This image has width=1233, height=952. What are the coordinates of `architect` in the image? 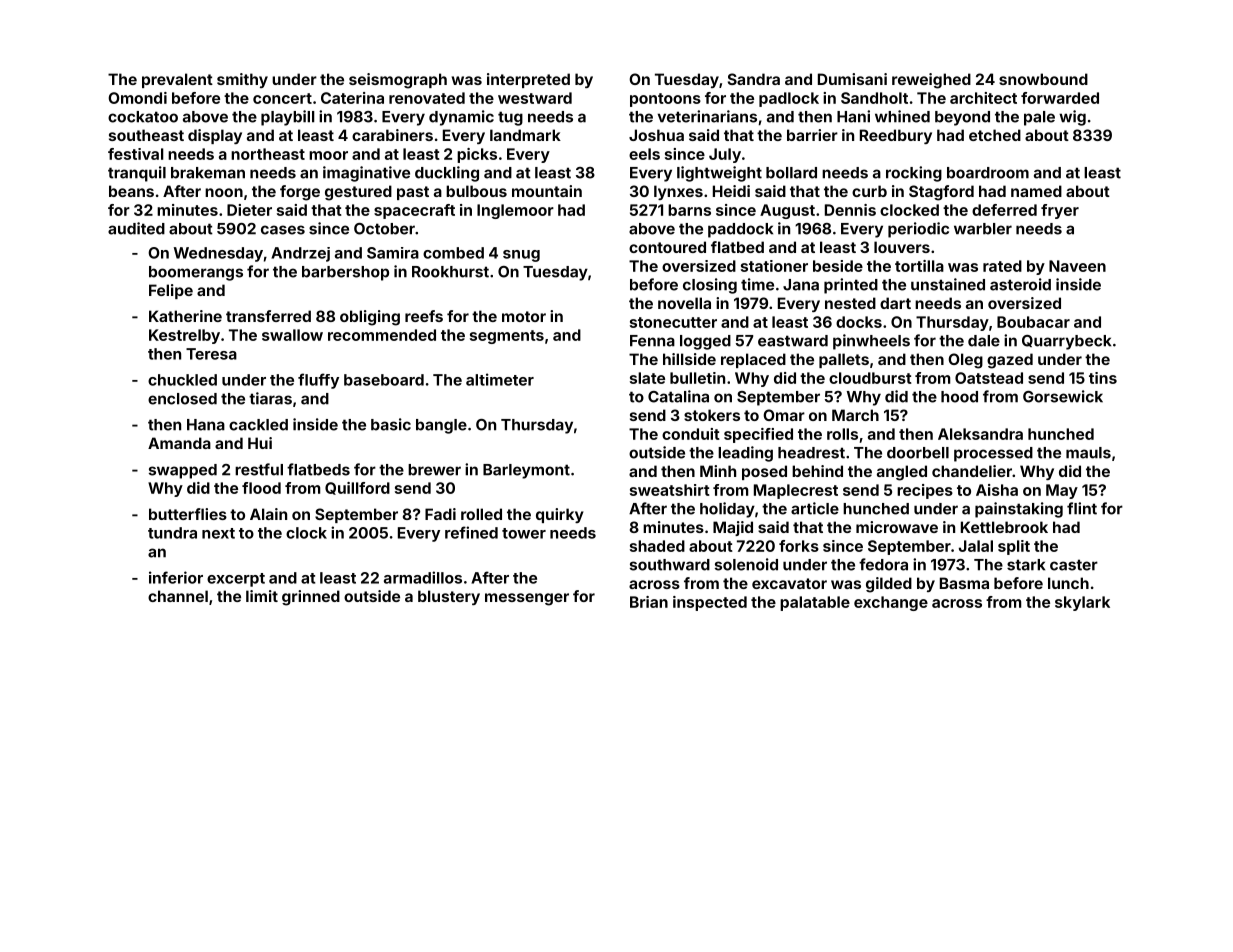 It's located at (983, 98).
